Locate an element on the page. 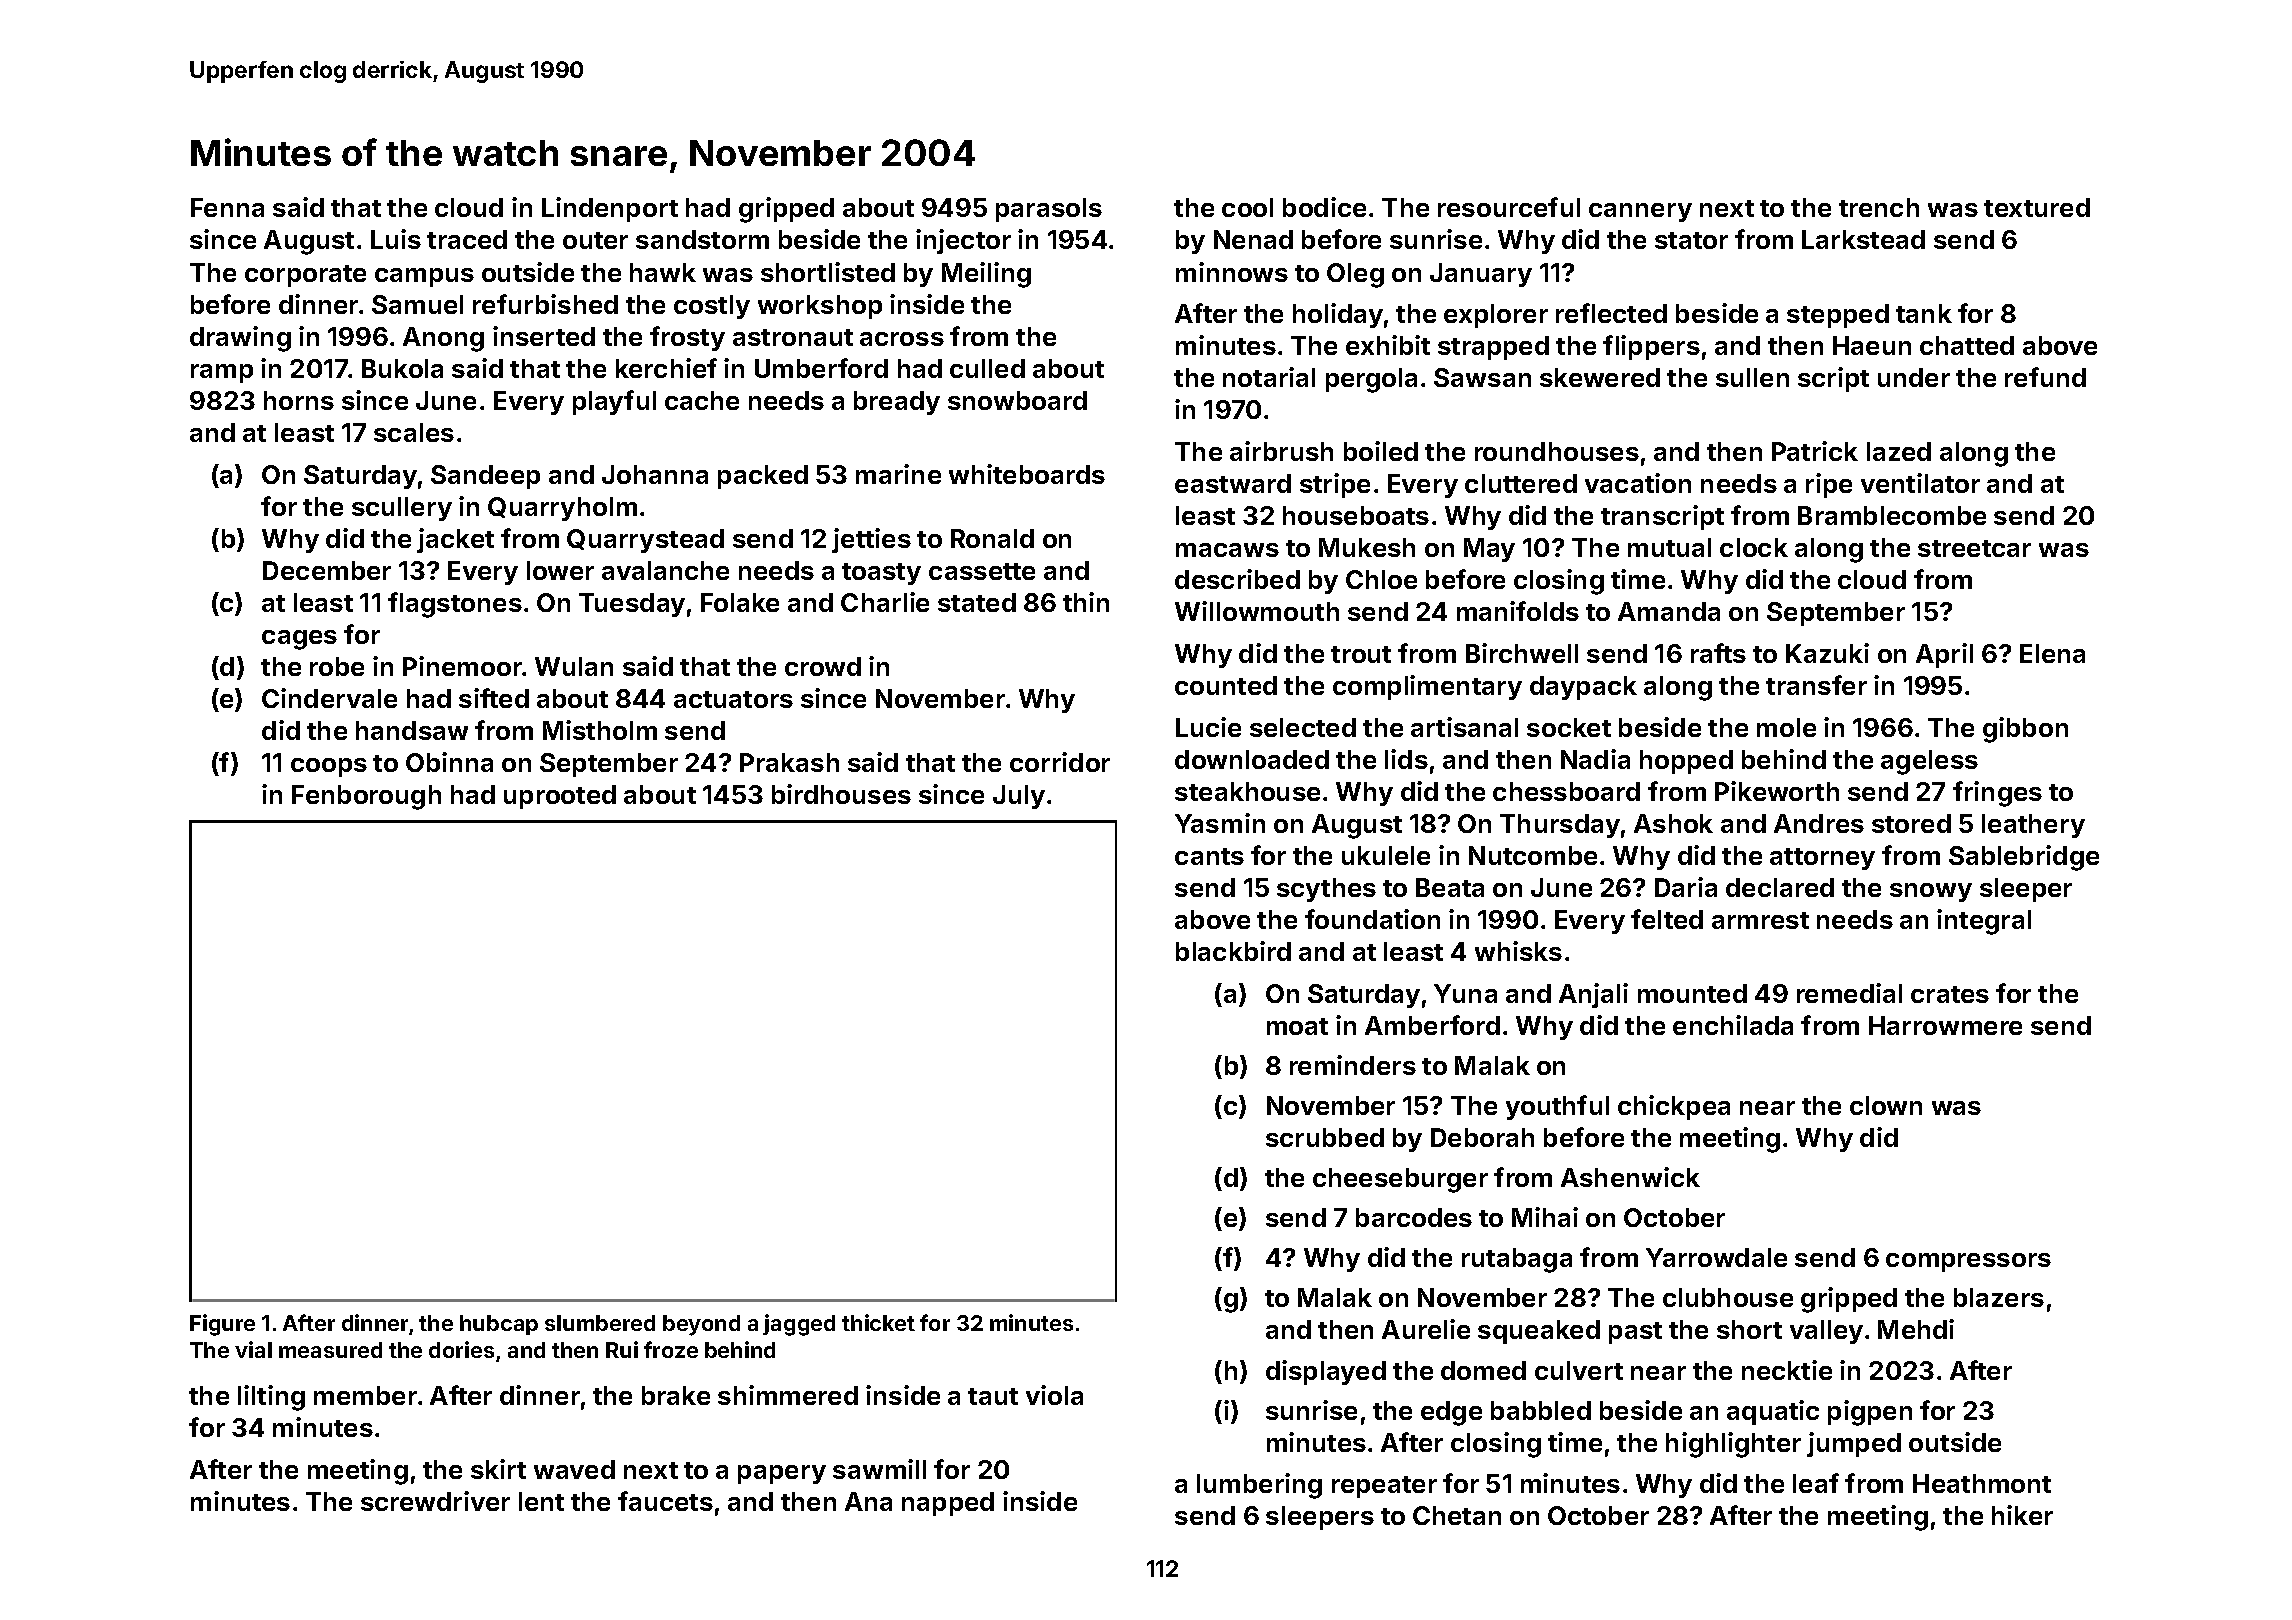 This image has width=2292, height=1620. resourceful is located at coordinates (1509, 207).
